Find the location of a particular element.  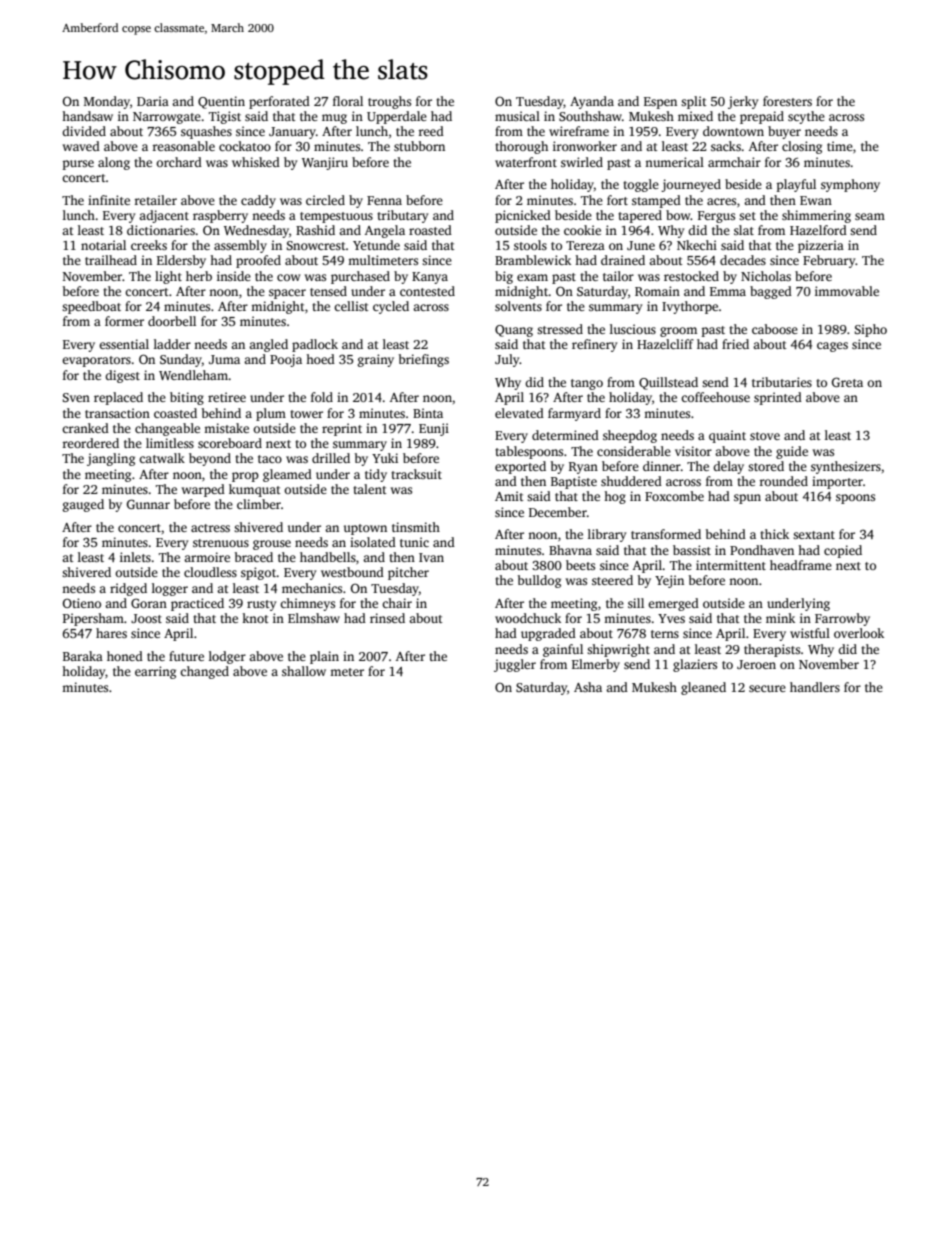

elevated is located at coordinates (519, 413).
